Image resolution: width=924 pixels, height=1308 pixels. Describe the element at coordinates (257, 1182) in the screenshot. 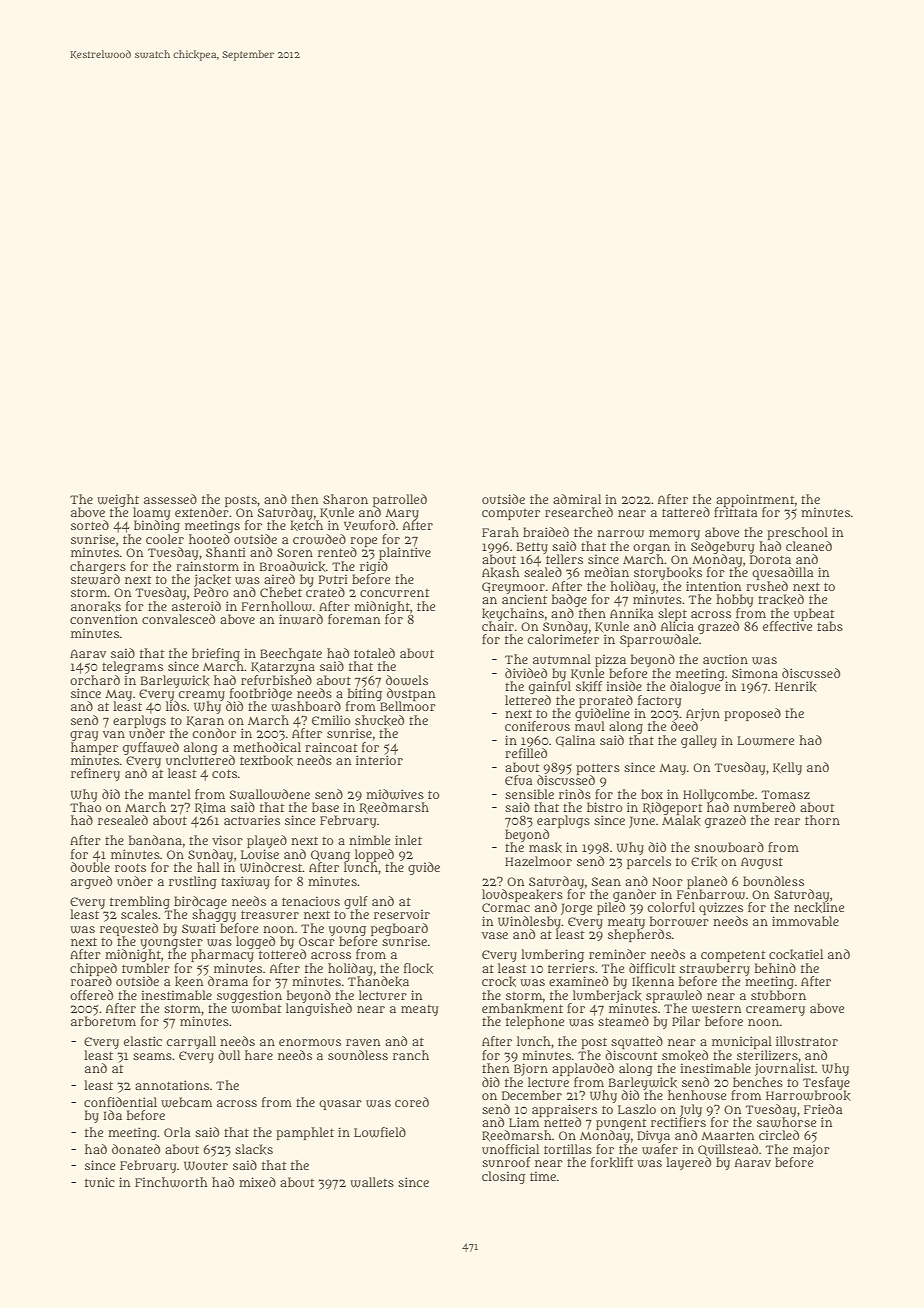

I see `mixed` at that location.
